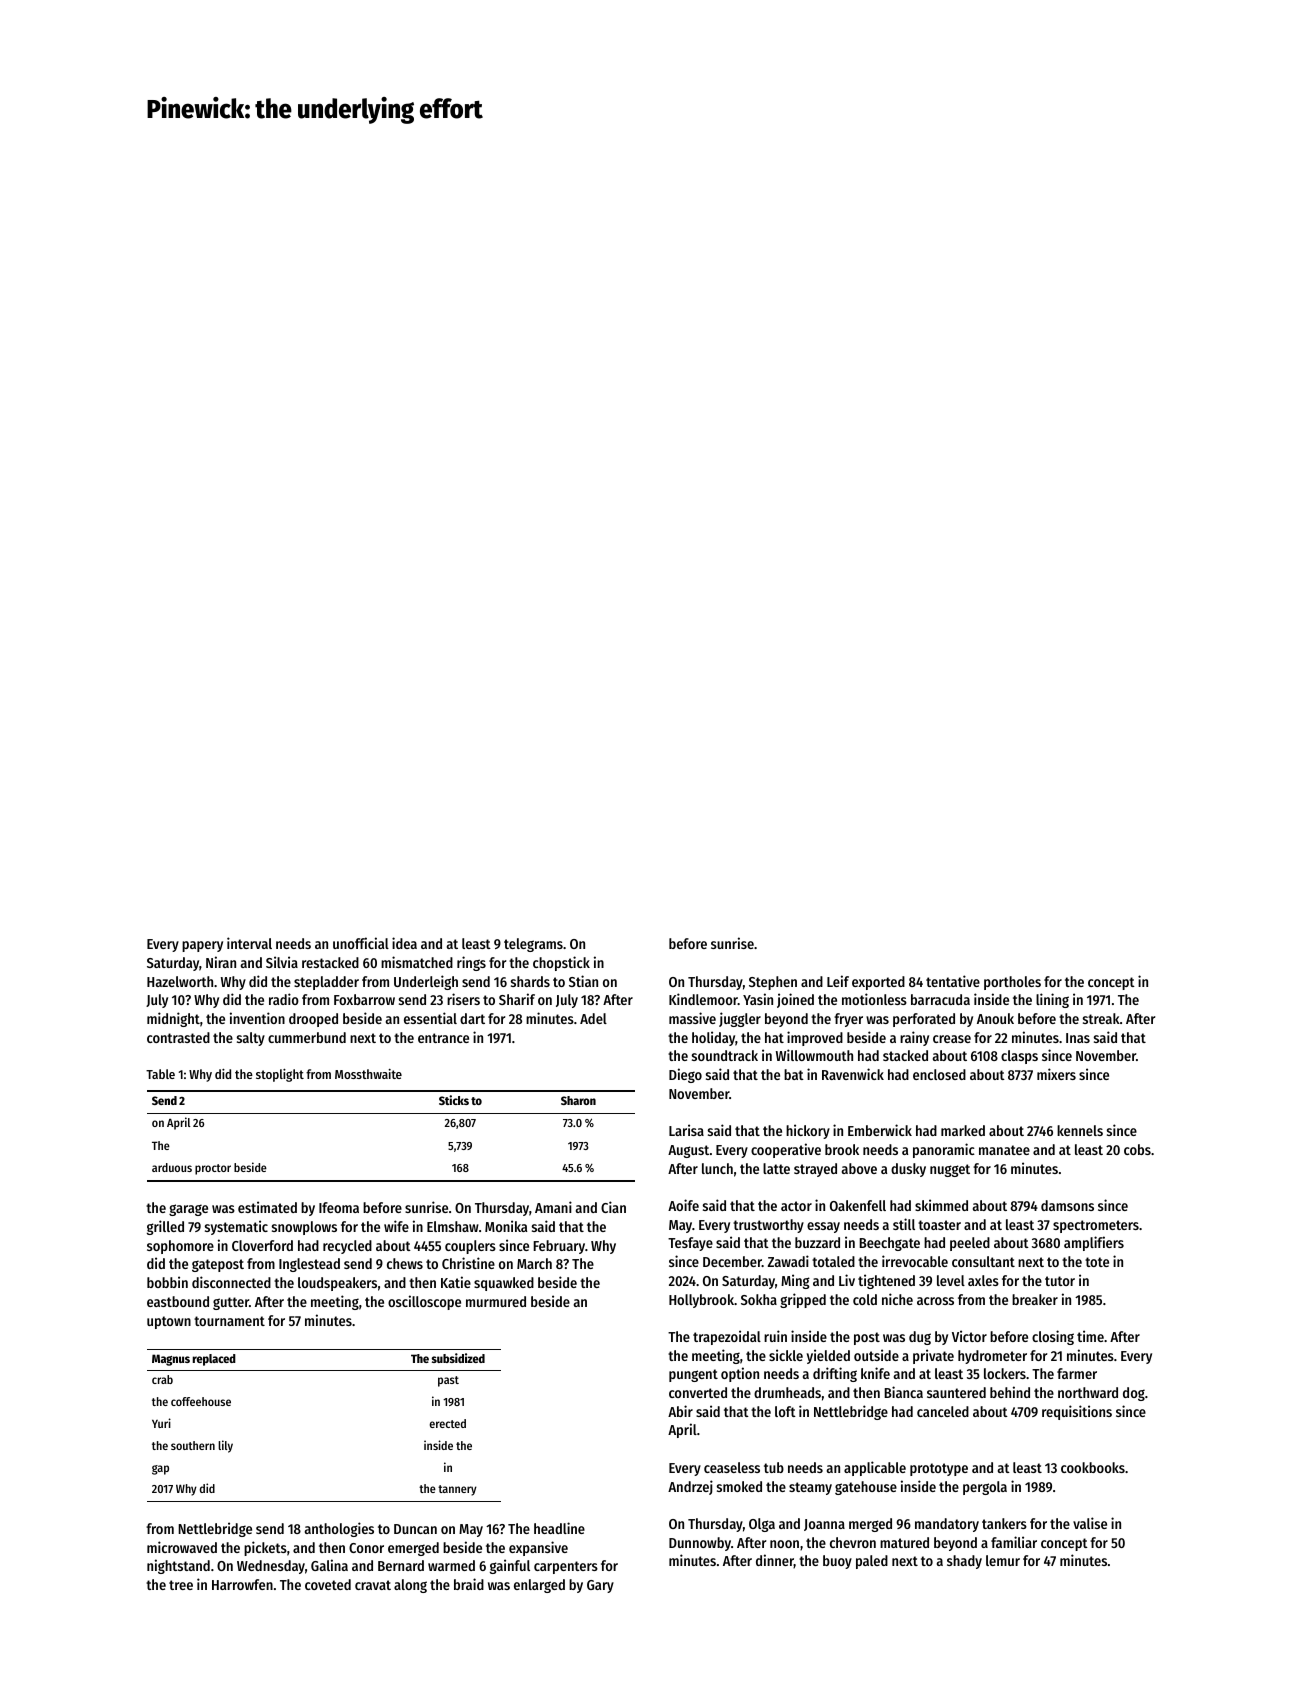 The height and width of the screenshot is (1688, 1304). What do you see at coordinates (178, 1301) in the screenshot?
I see `eastbound` at bounding box center [178, 1301].
